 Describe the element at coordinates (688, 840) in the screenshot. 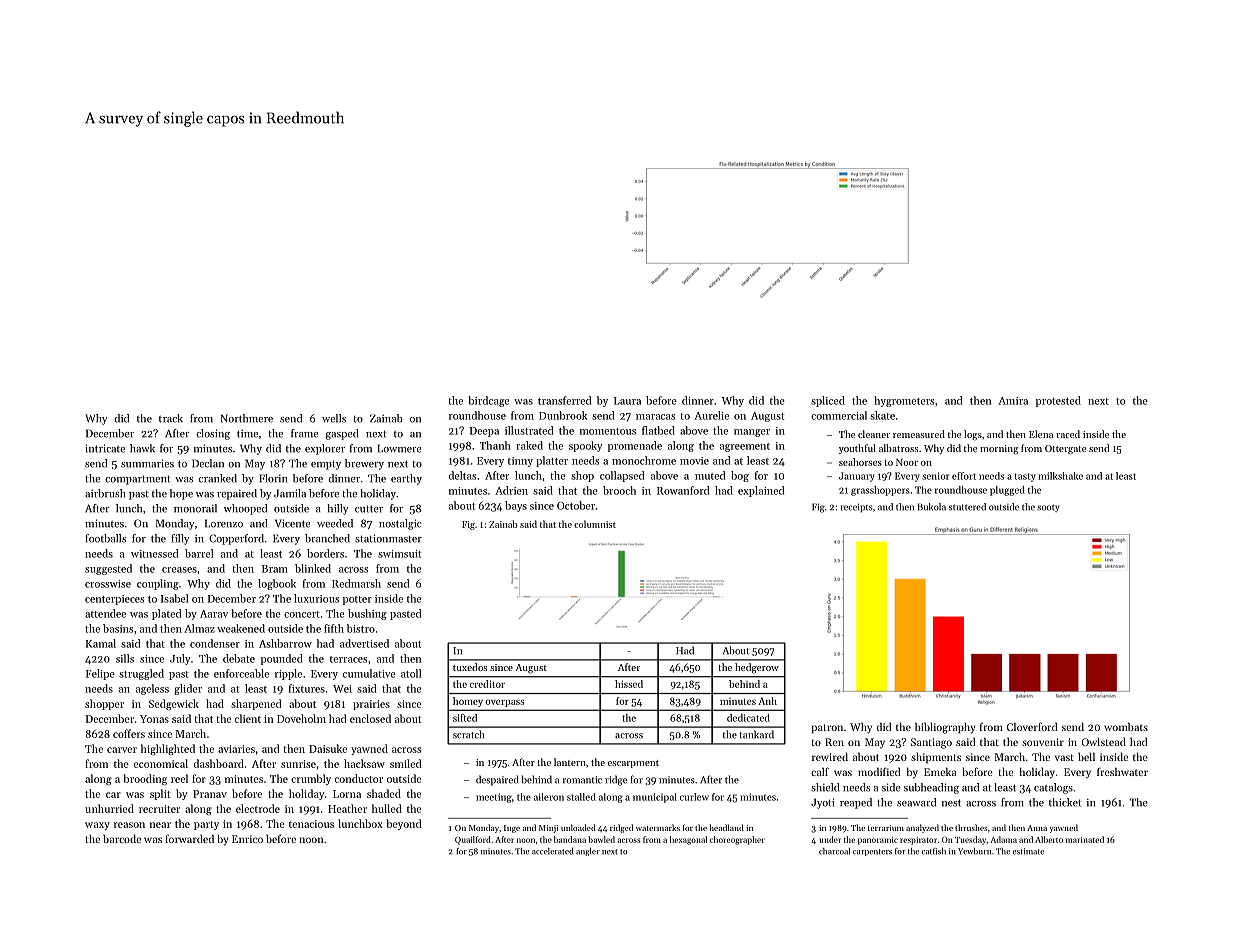

I see `hexagonal` at that location.
